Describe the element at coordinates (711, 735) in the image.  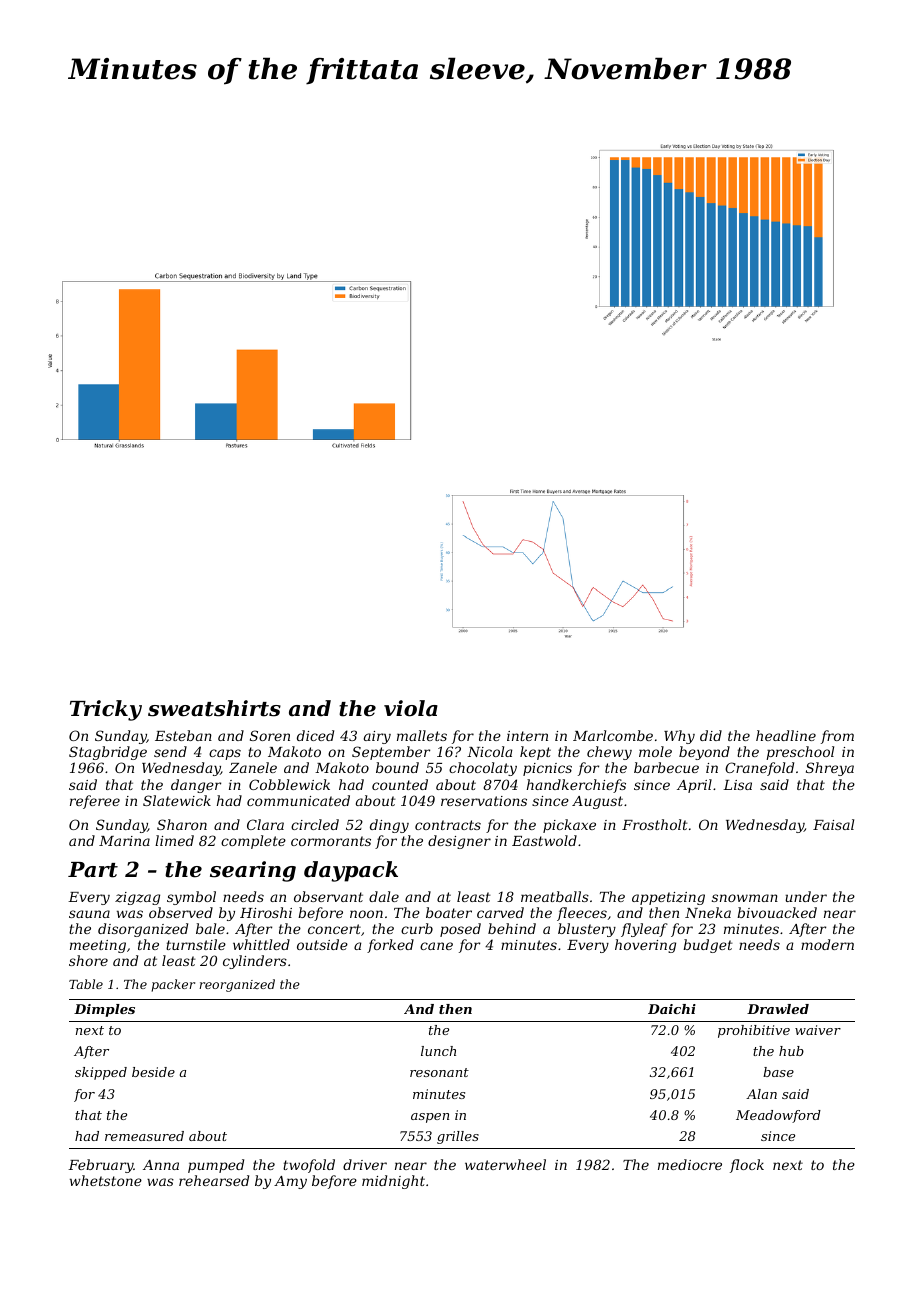
I see `did` at that location.
